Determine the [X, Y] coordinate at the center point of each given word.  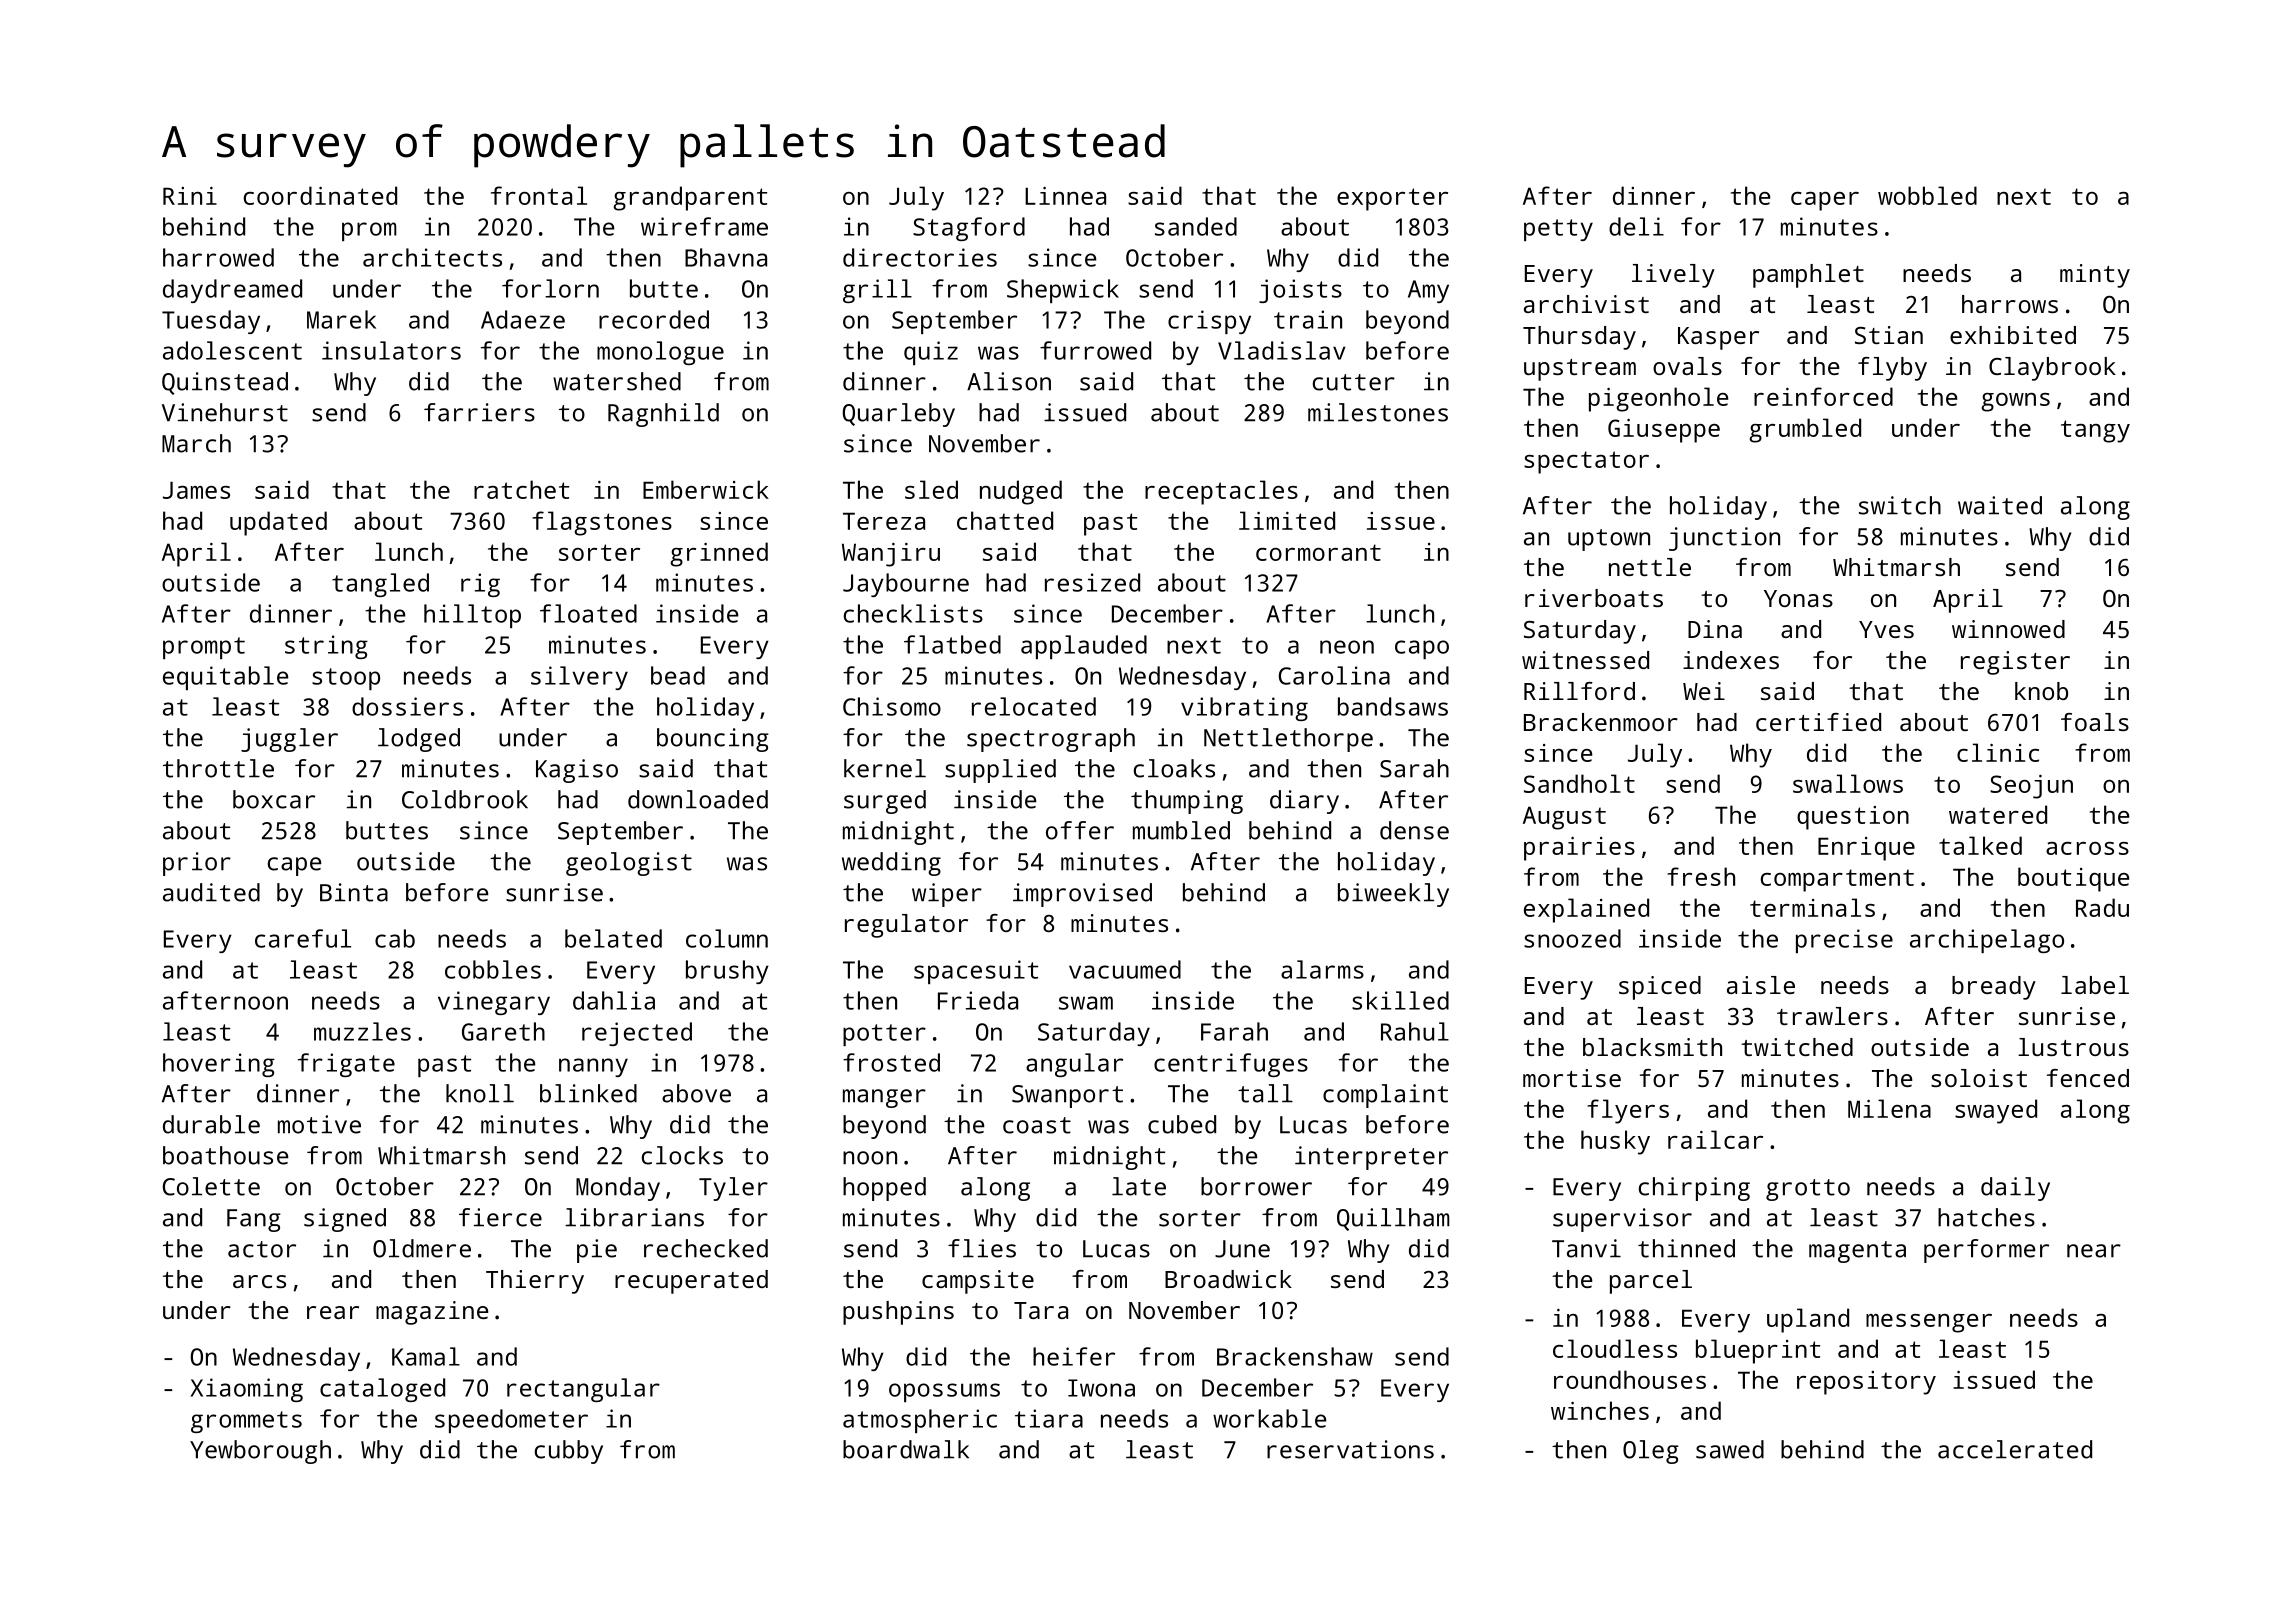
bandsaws [1393, 706]
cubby [569, 1452]
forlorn [550, 288]
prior [197, 864]
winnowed [2008, 629]
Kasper [1718, 338]
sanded [1196, 226]
